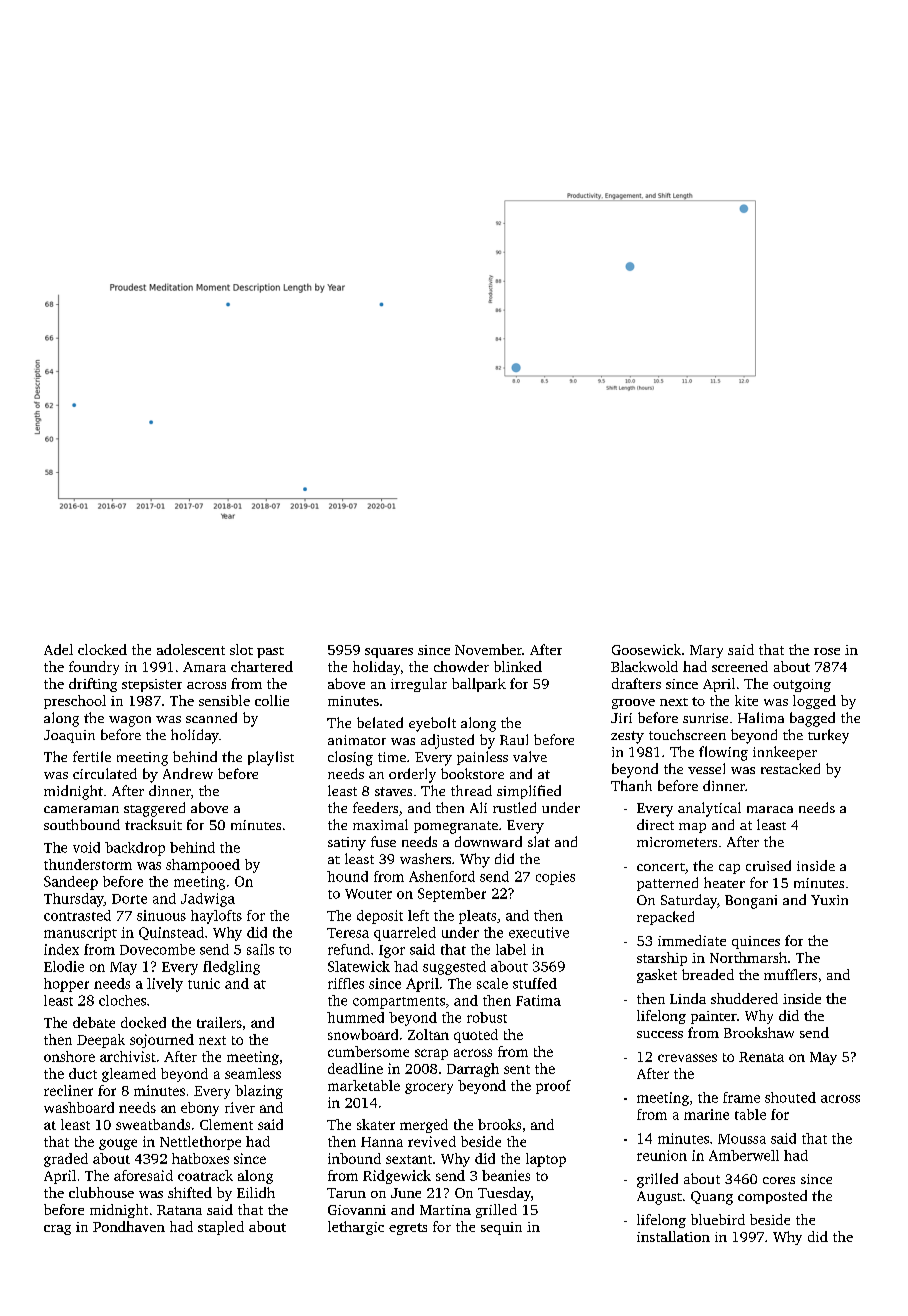 The height and width of the screenshot is (1316, 908). What do you see at coordinates (101, 1192) in the screenshot?
I see `clubhouse` at bounding box center [101, 1192].
